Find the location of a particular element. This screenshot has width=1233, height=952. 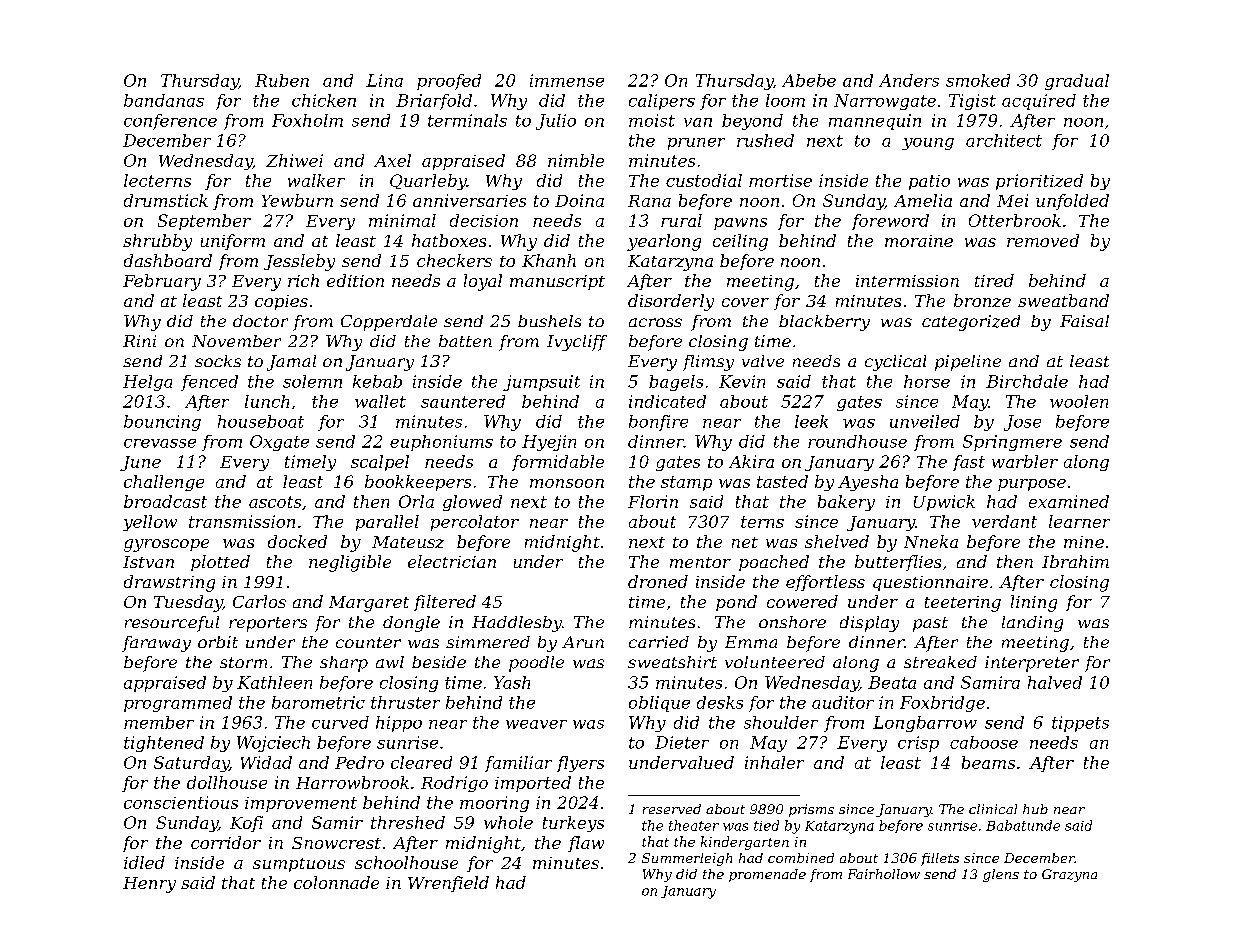

glens is located at coordinates (1001, 875).
